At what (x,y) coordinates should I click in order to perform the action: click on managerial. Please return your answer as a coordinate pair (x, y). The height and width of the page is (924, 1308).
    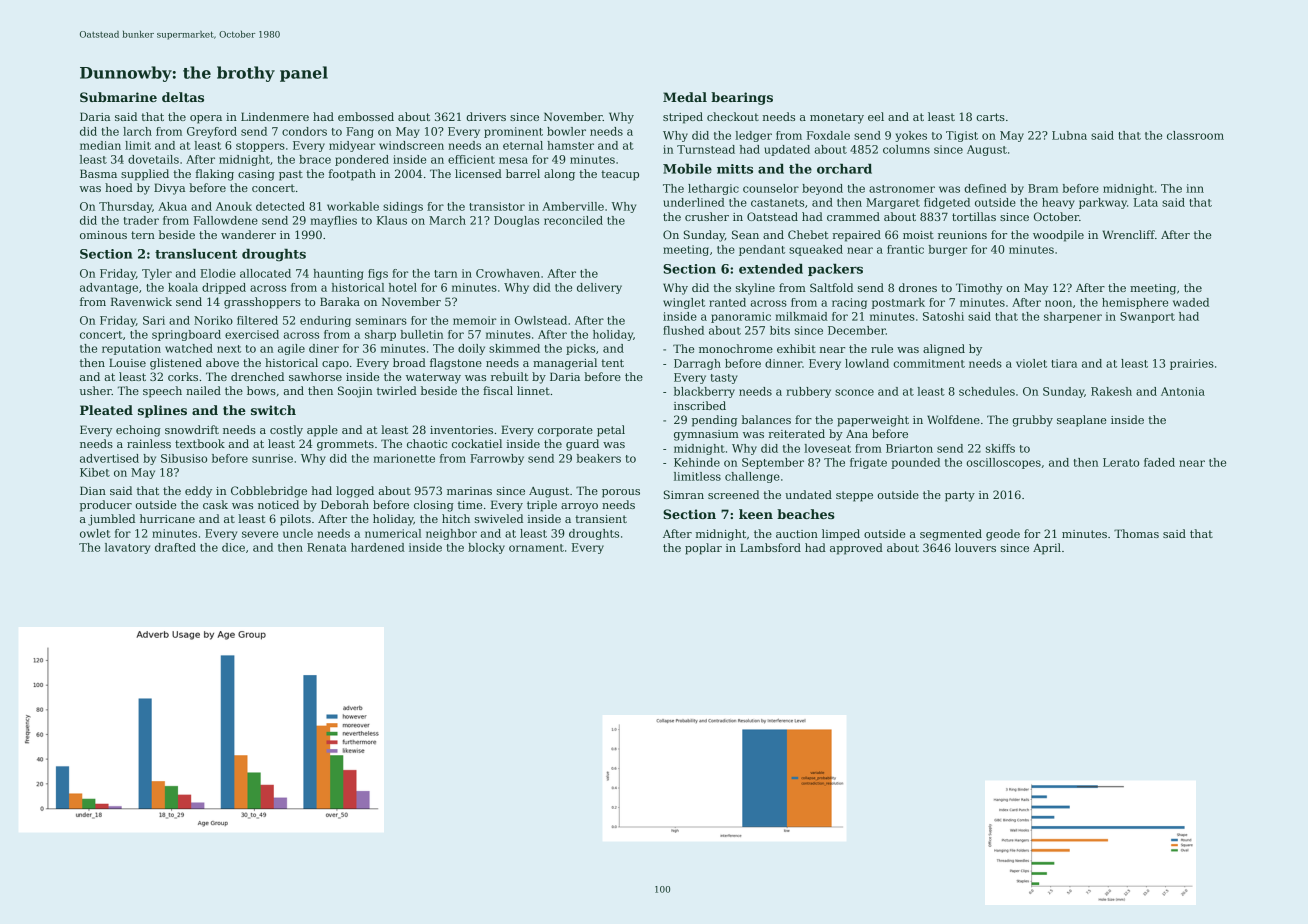
    Looking at the image, I should click on (565, 364).
